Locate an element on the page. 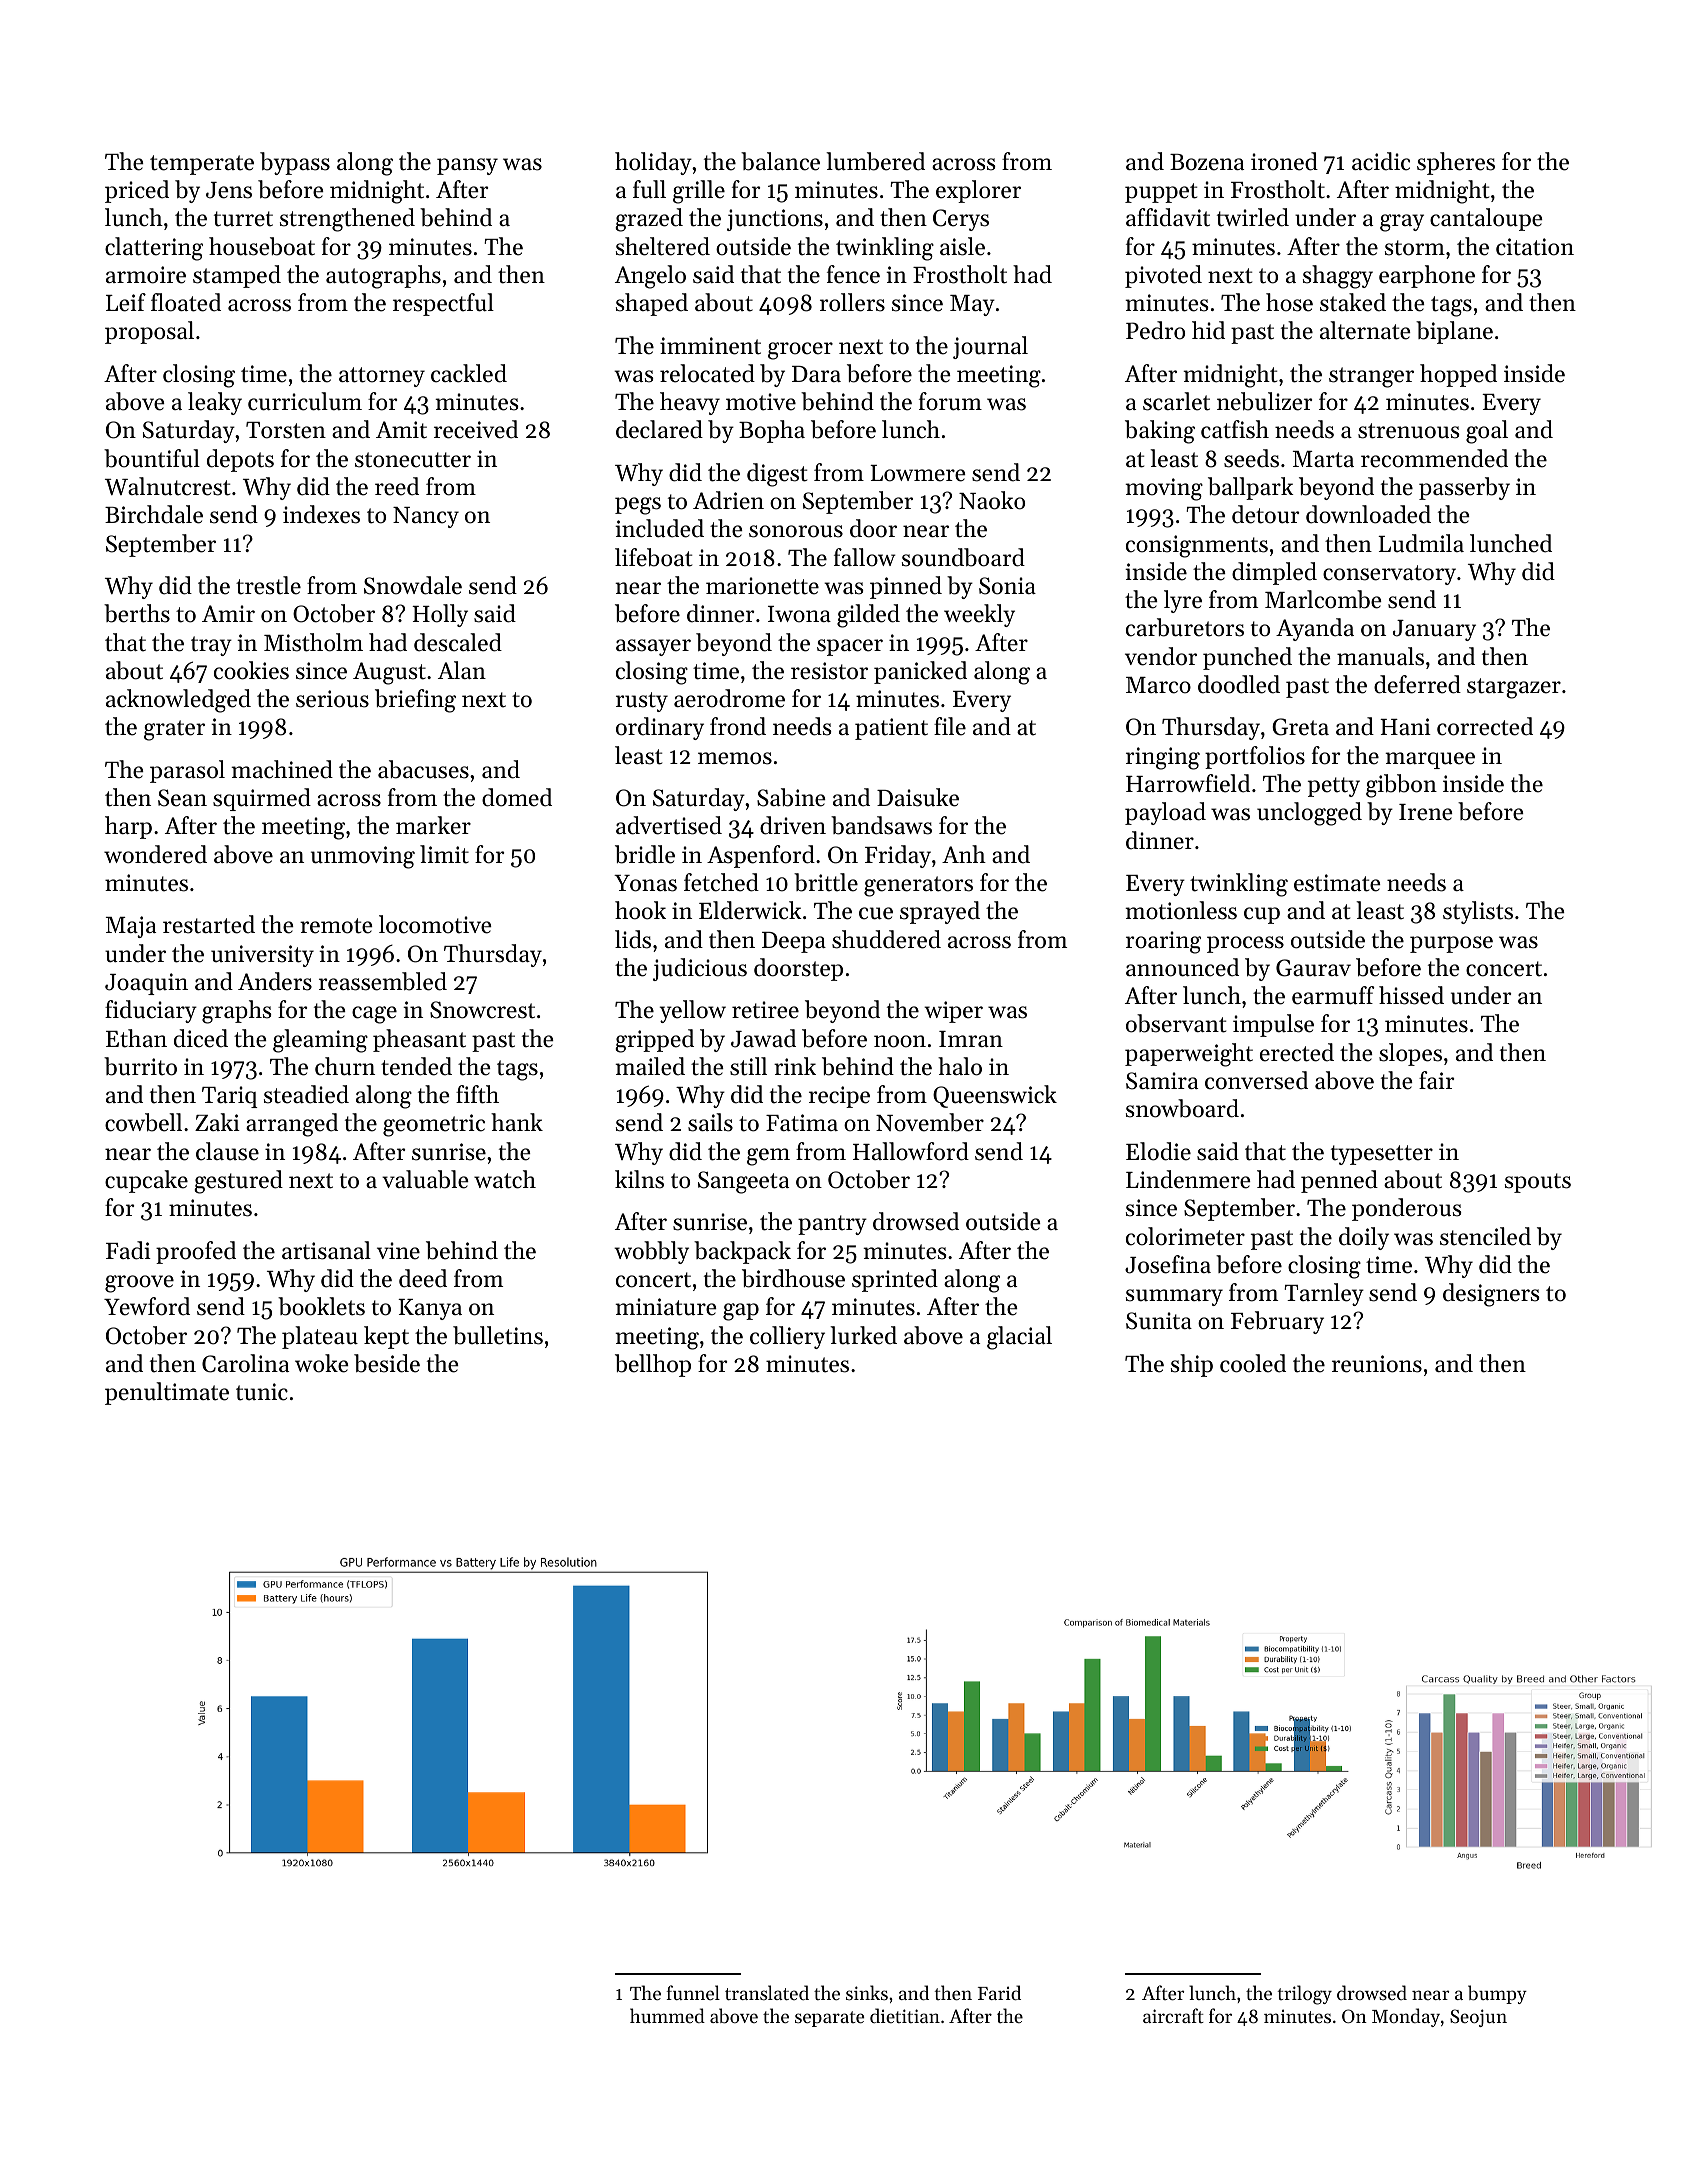 The height and width of the image is (2178, 1683). tunic is located at coordinates (262, 1392).
